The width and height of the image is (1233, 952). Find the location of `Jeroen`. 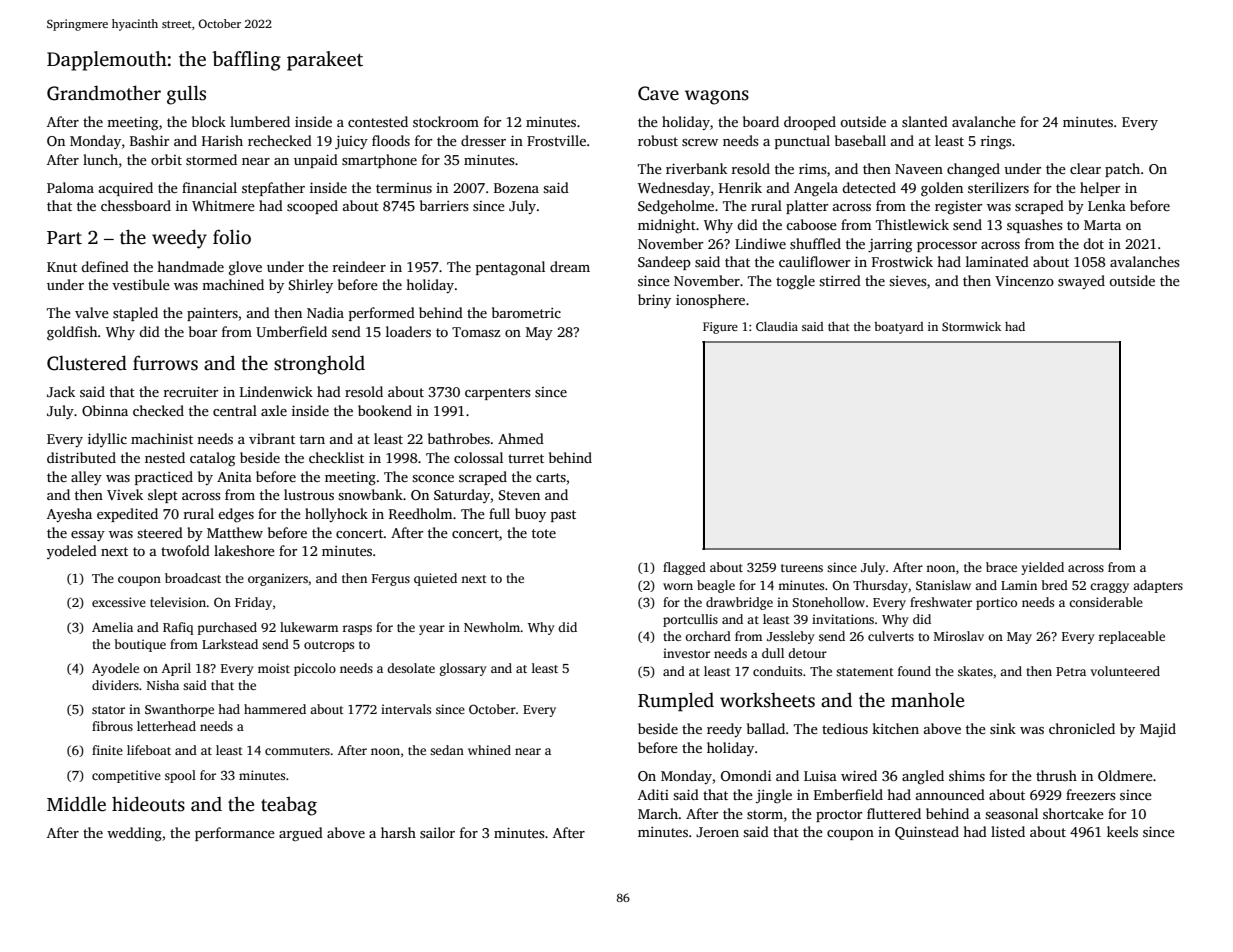

Jeroen is located at coordinates (717, 832).
